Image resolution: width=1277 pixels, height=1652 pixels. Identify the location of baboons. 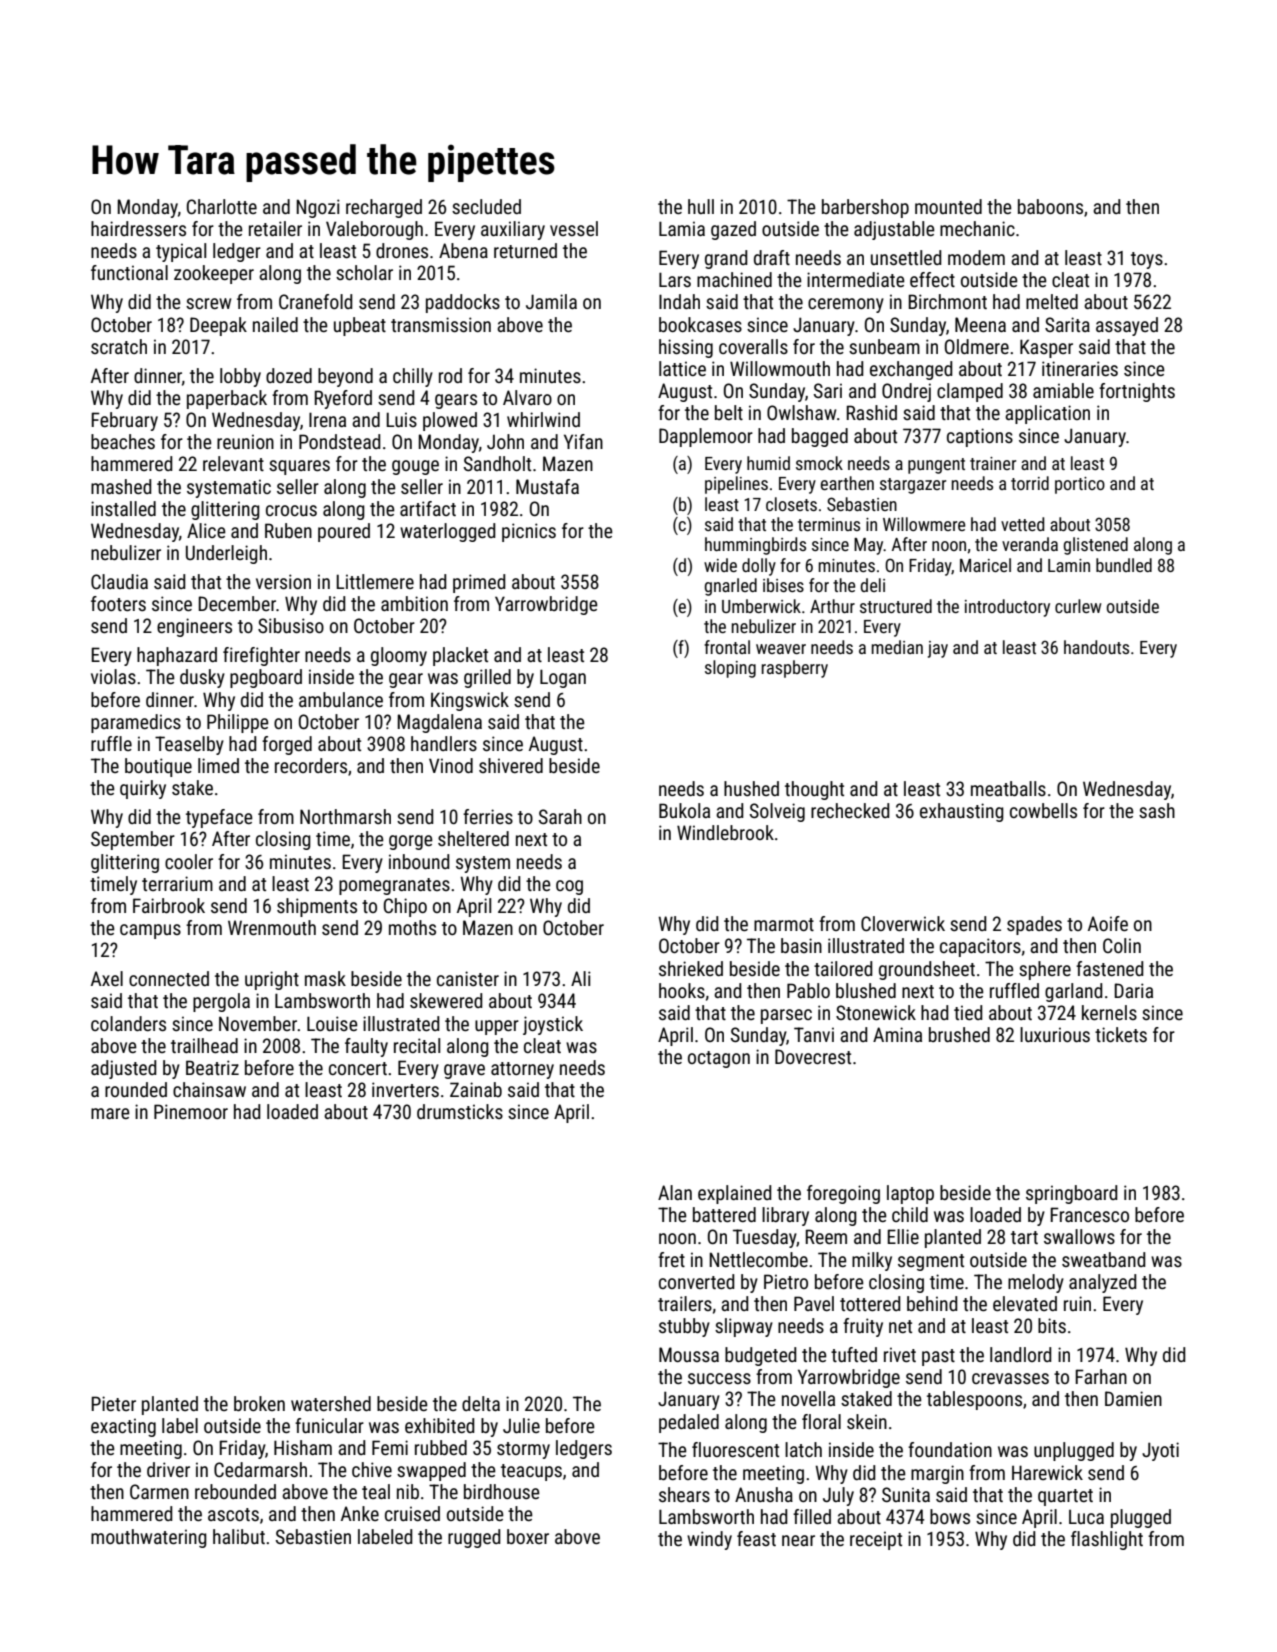
(1050, 206).
